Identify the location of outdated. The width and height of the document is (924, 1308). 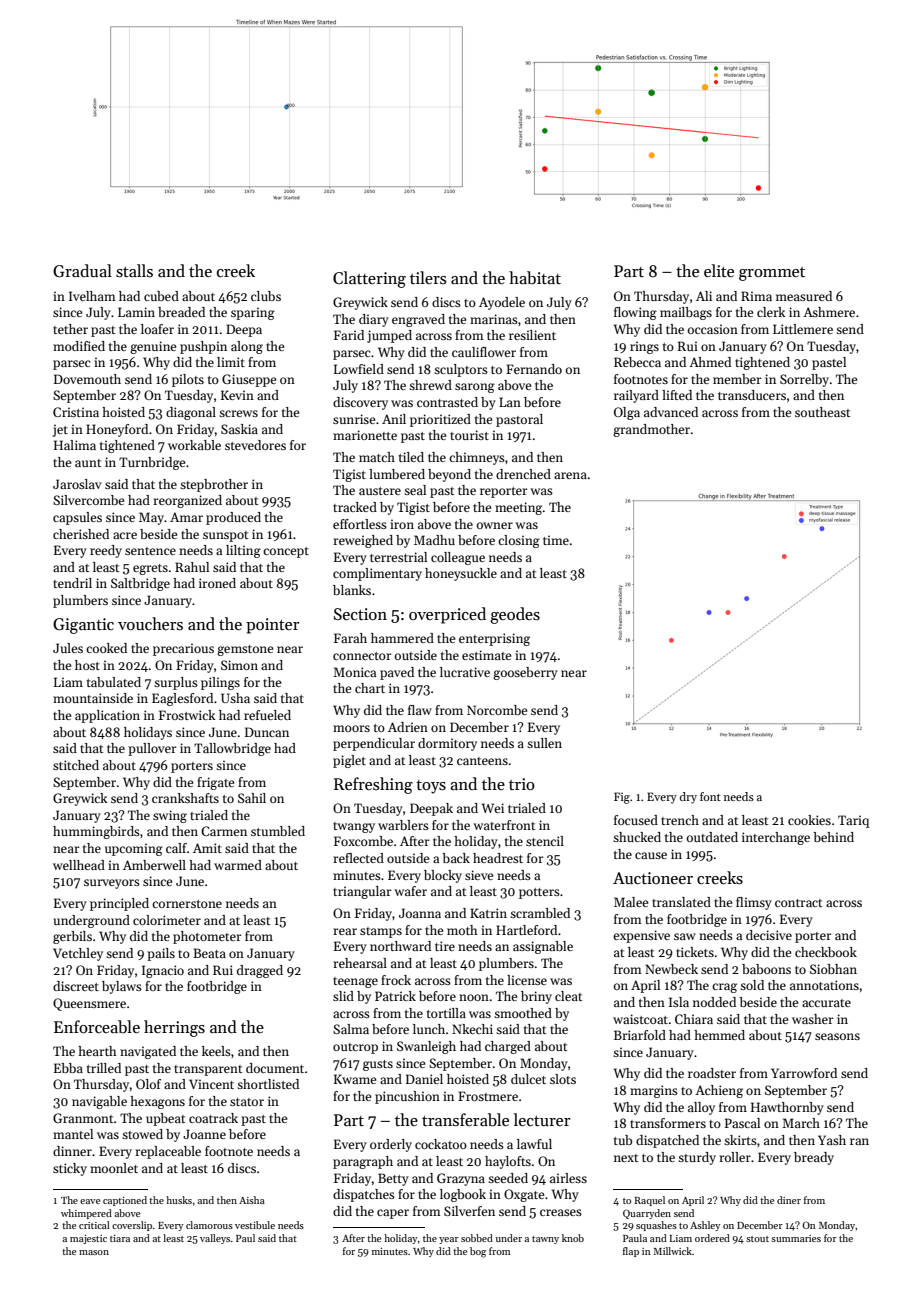
(712, 837).
